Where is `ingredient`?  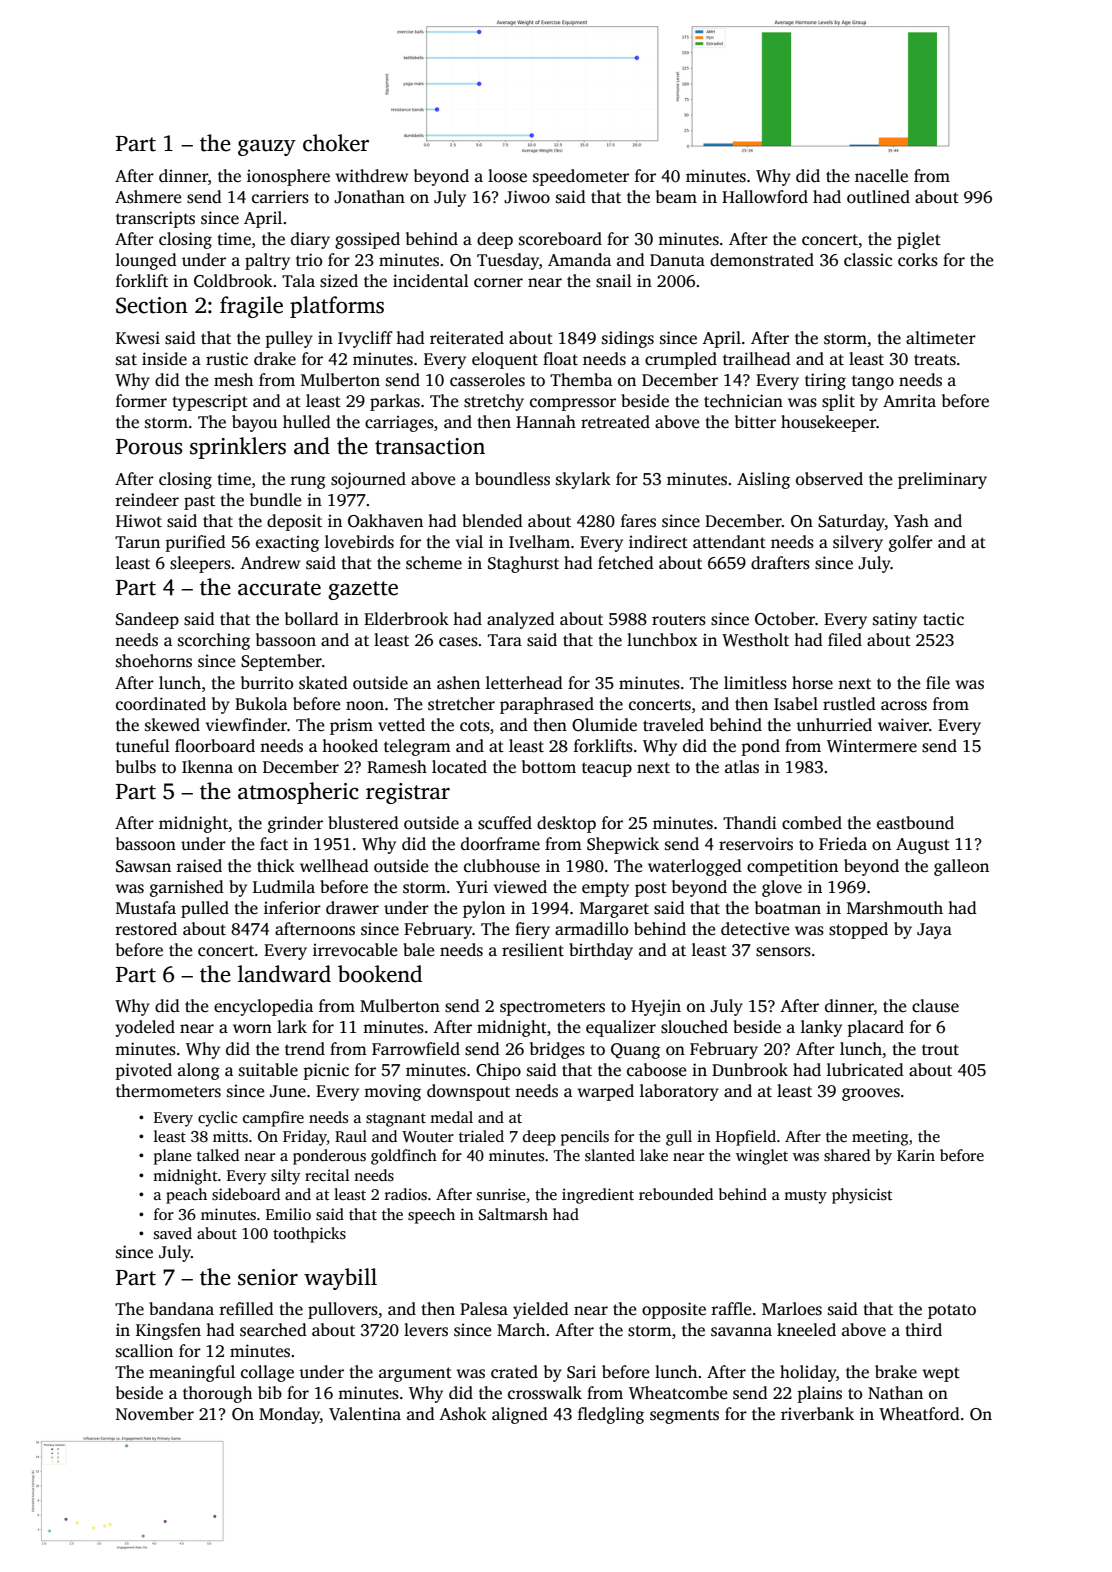 ingredient is located at coordinates (598, 1196).
